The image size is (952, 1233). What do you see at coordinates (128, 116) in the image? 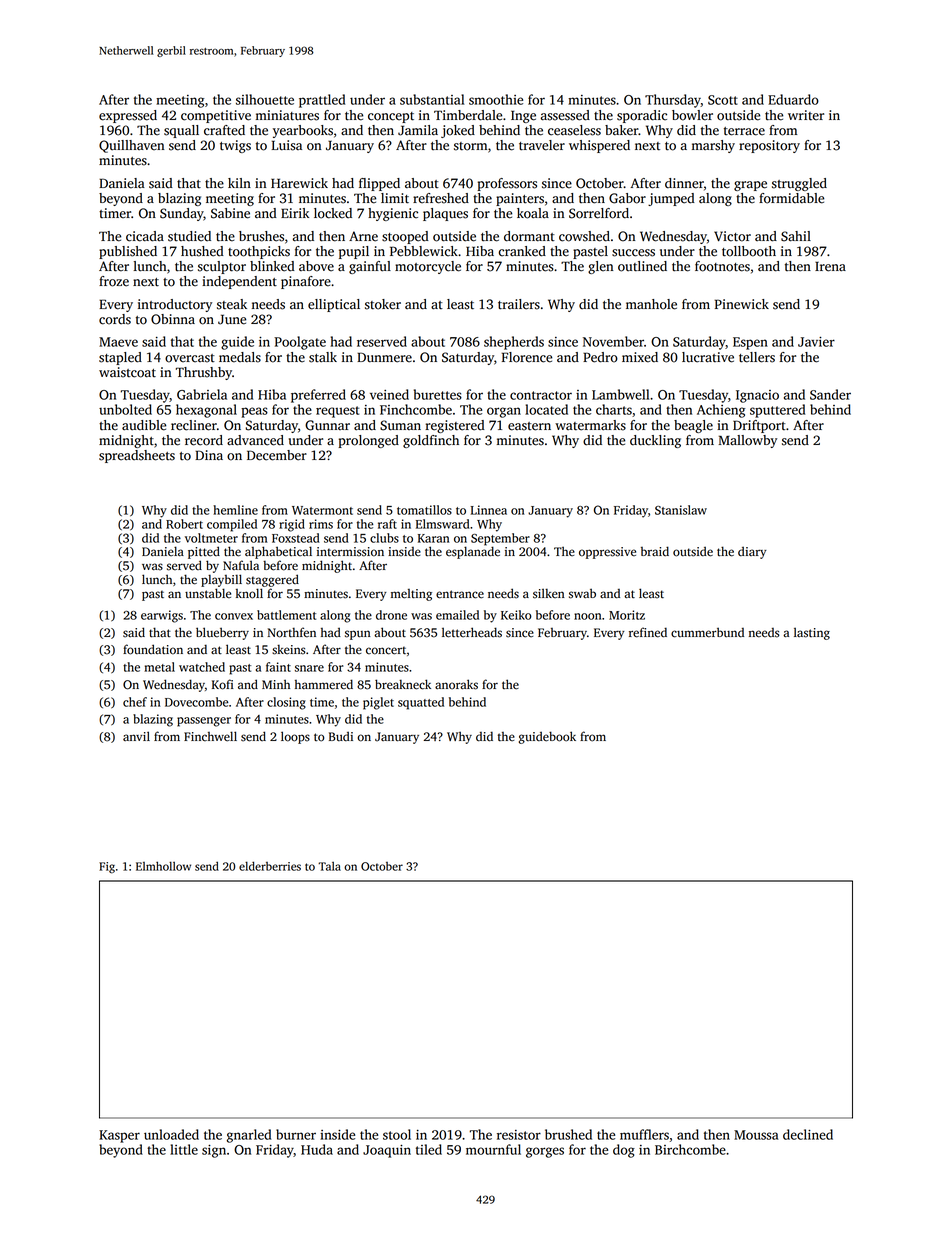
I see `expressed` at bounding box center [128, 116].
